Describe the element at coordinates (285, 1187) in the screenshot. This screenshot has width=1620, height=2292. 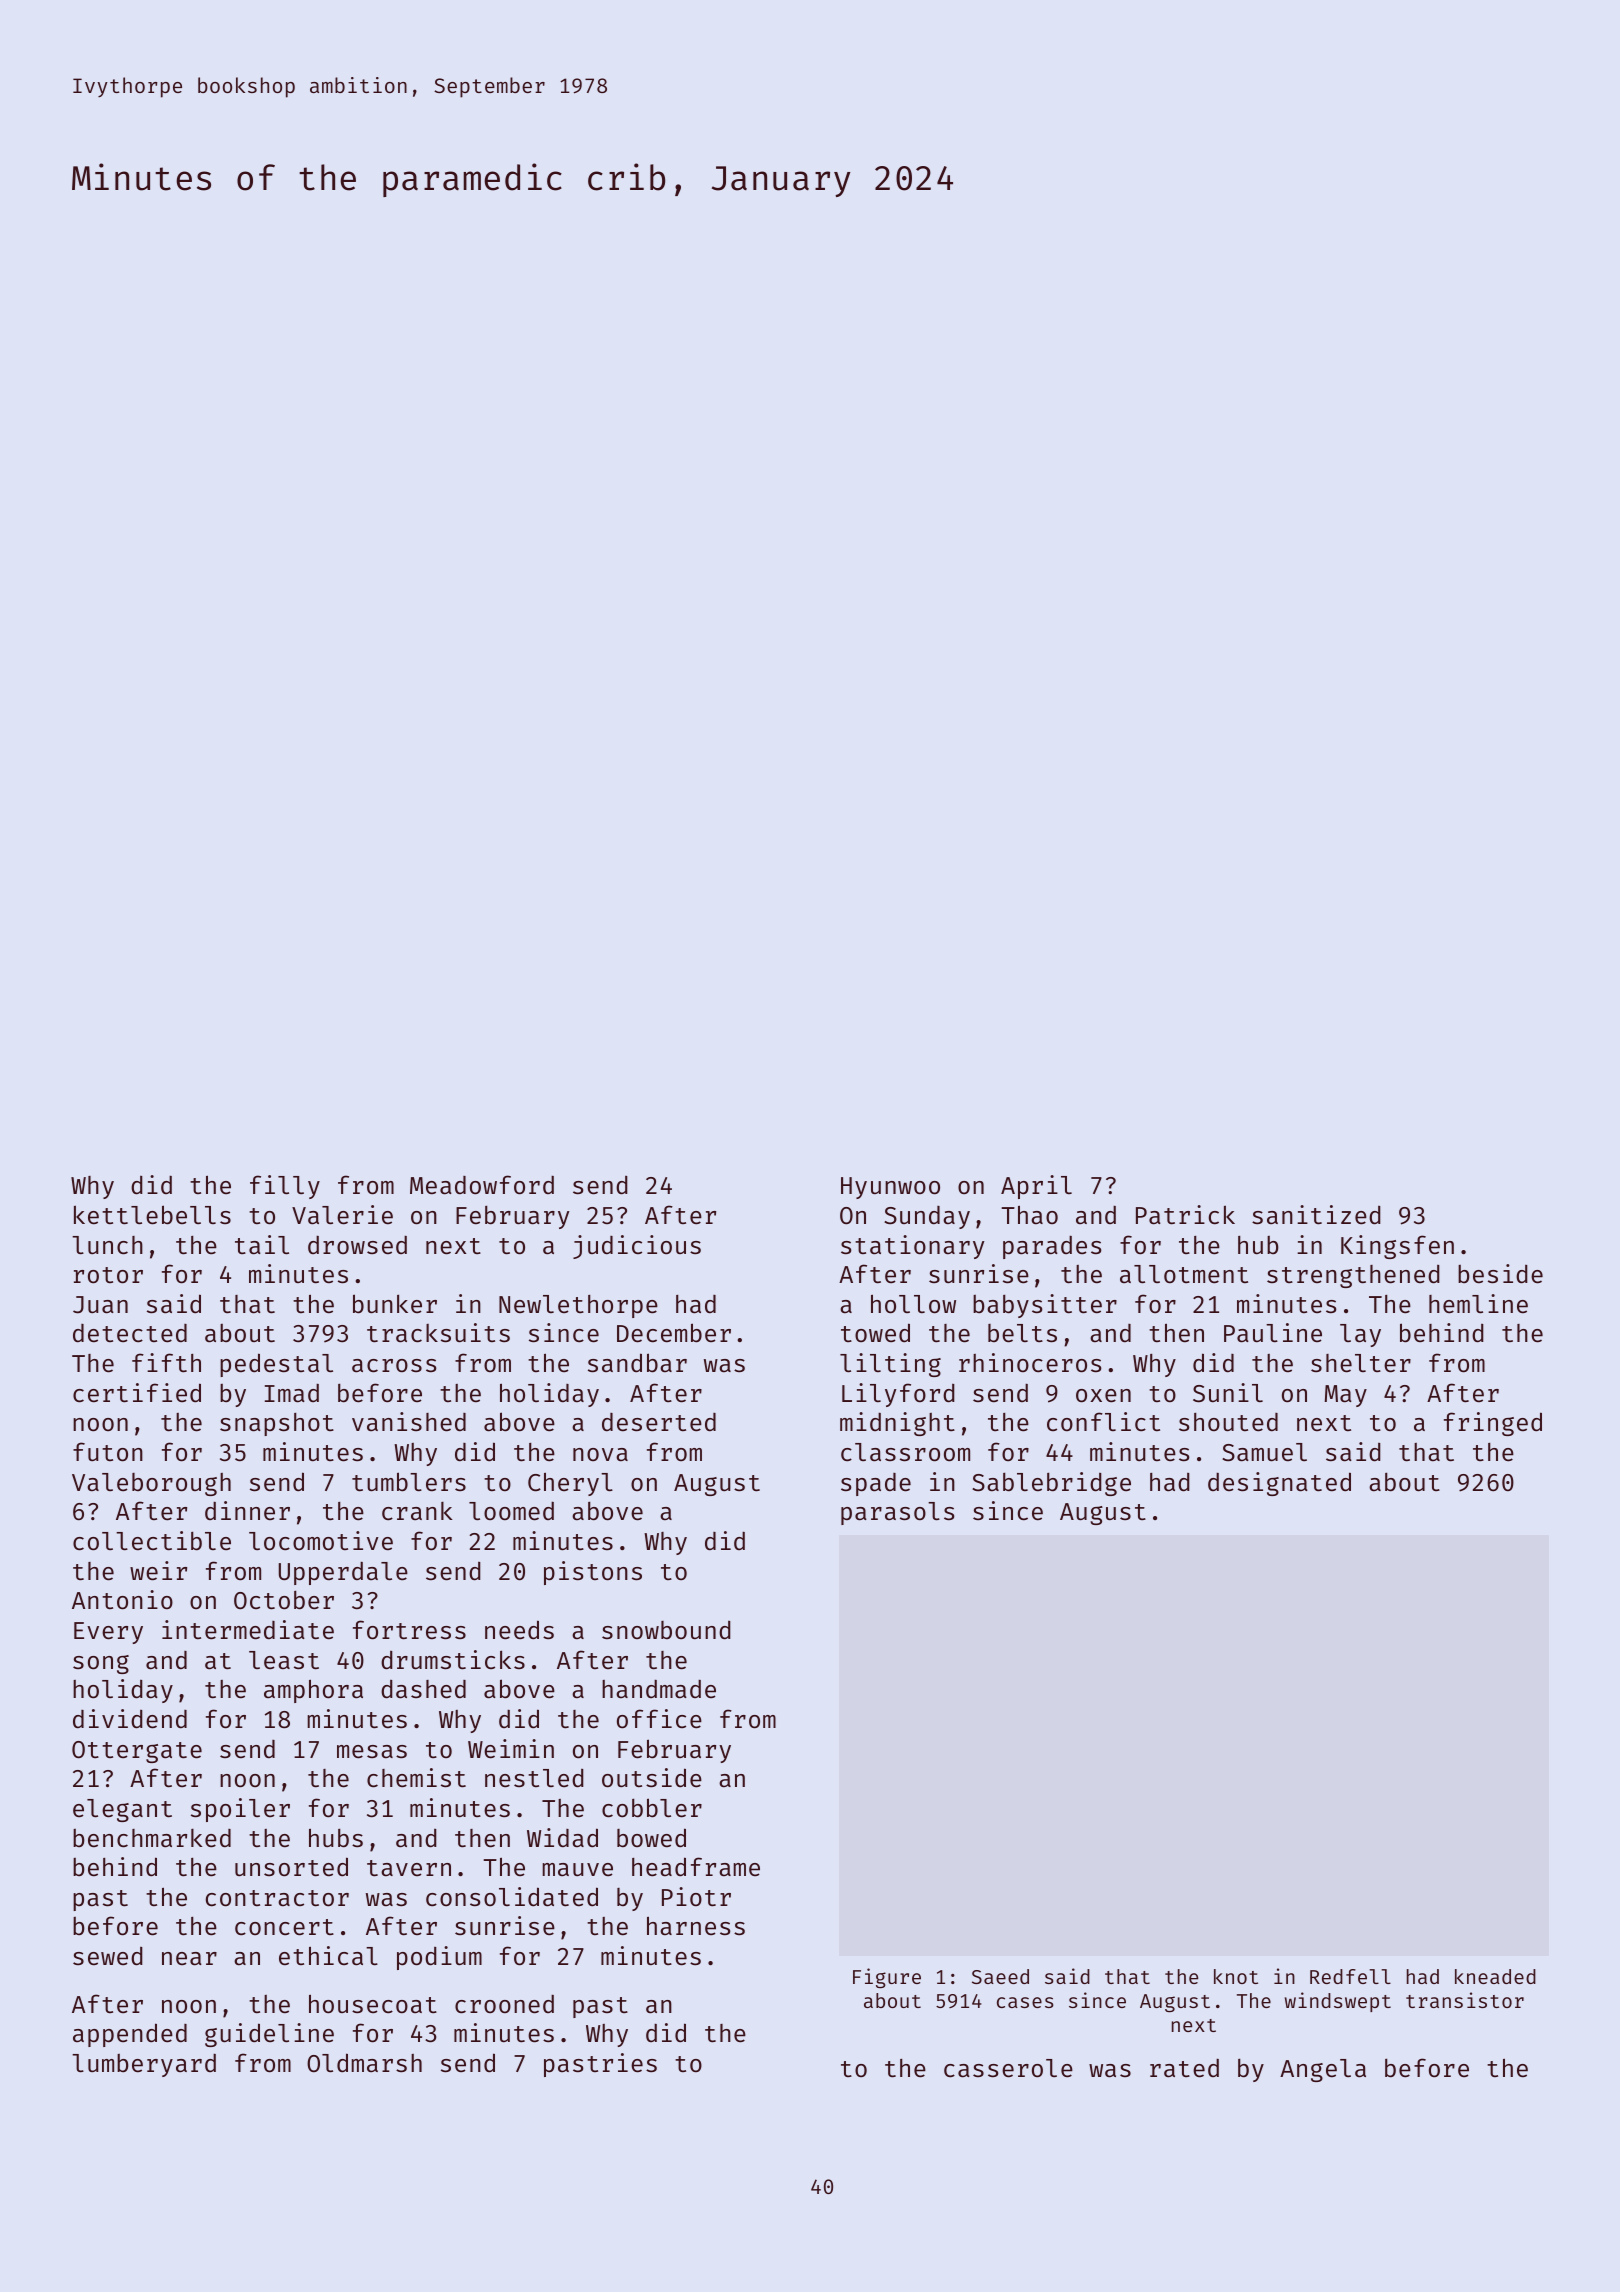
I see `filly` at that location.
